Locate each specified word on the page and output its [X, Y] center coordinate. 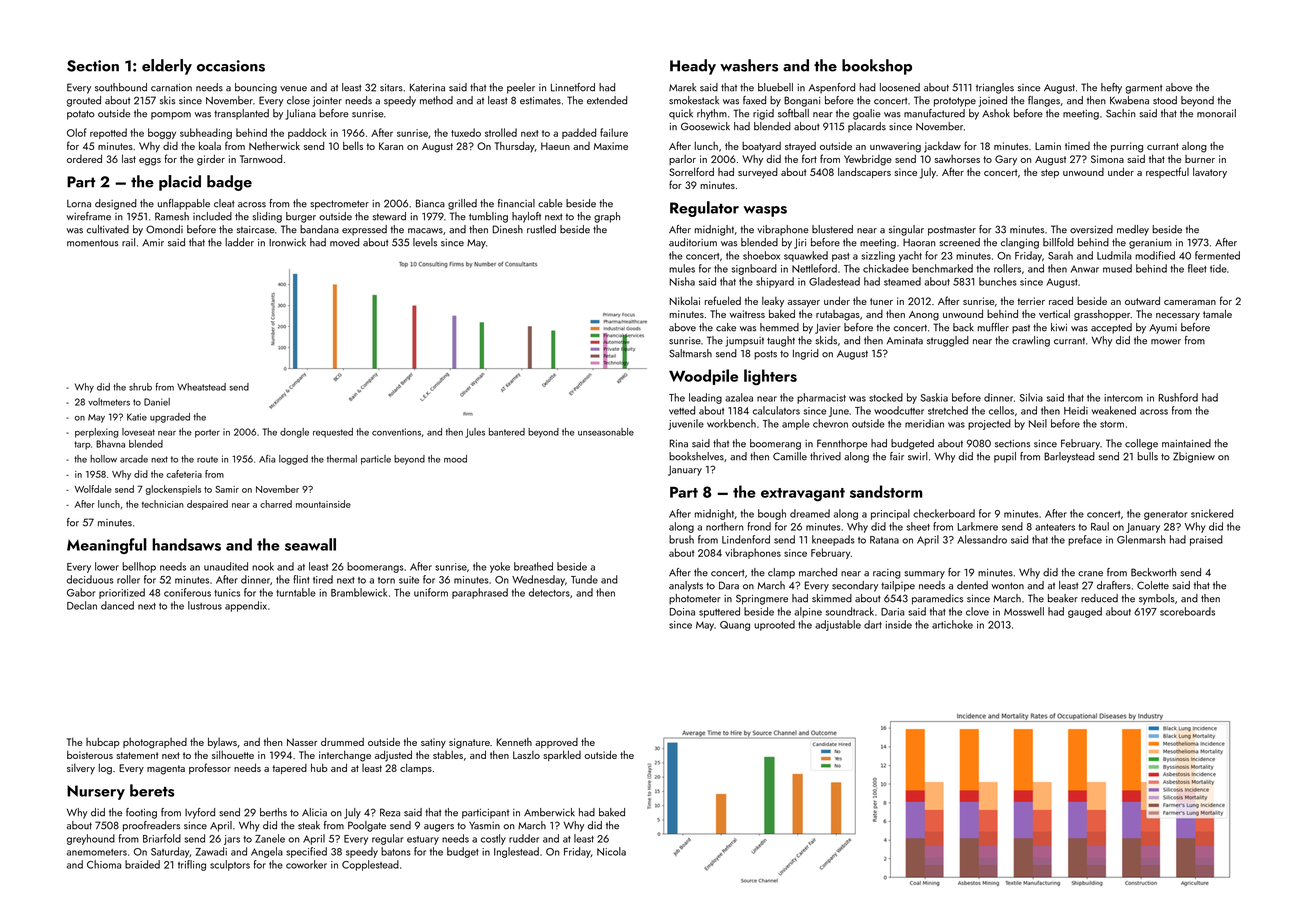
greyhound [91, 839]
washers [749, 65]
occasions [231, 66]
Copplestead [370, 865]
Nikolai [685, 300]
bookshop [877, 67]
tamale [1217, 313]
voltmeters [109, 402]
